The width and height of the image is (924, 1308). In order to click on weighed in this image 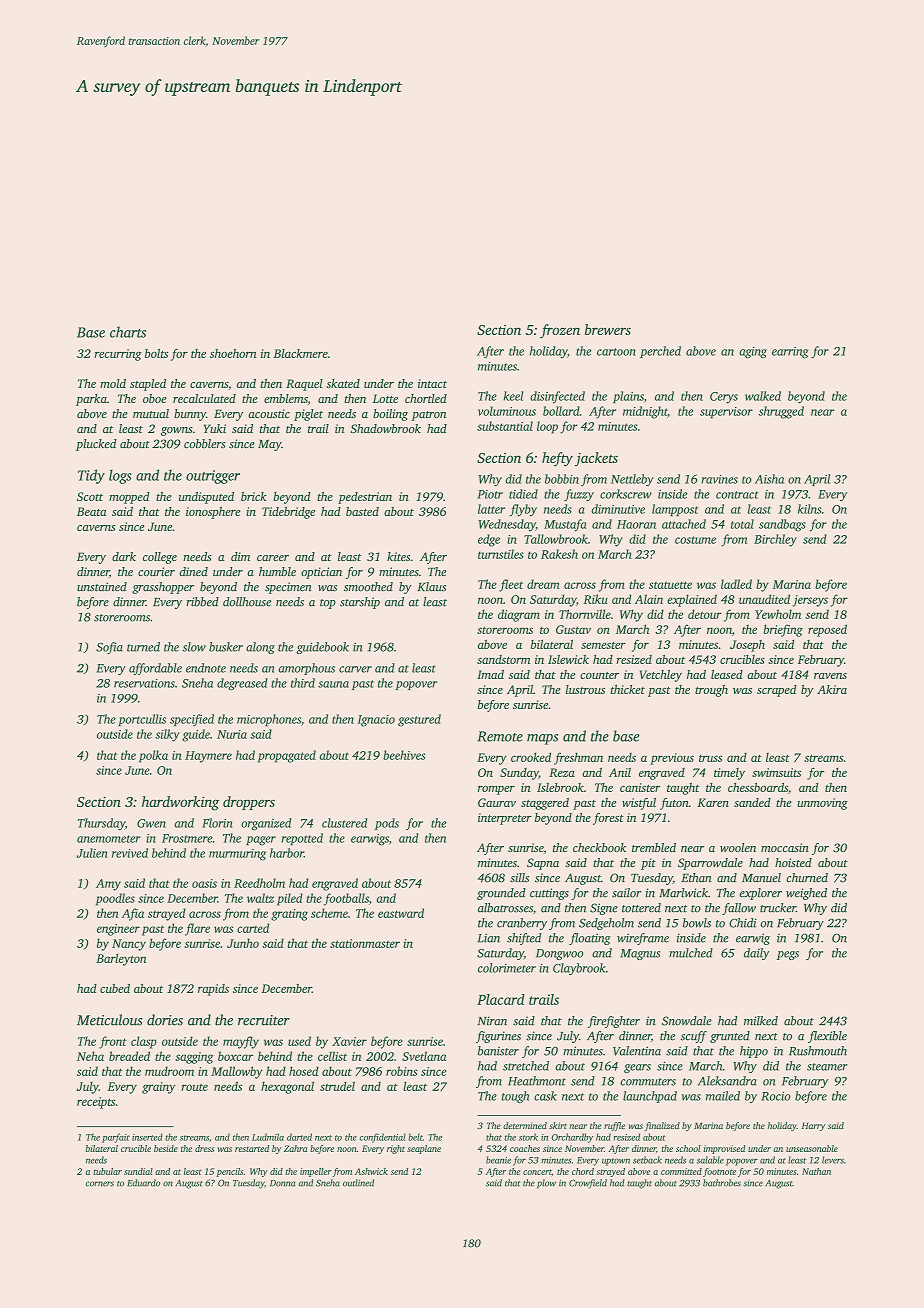, I will do `click(806, 894)`.
